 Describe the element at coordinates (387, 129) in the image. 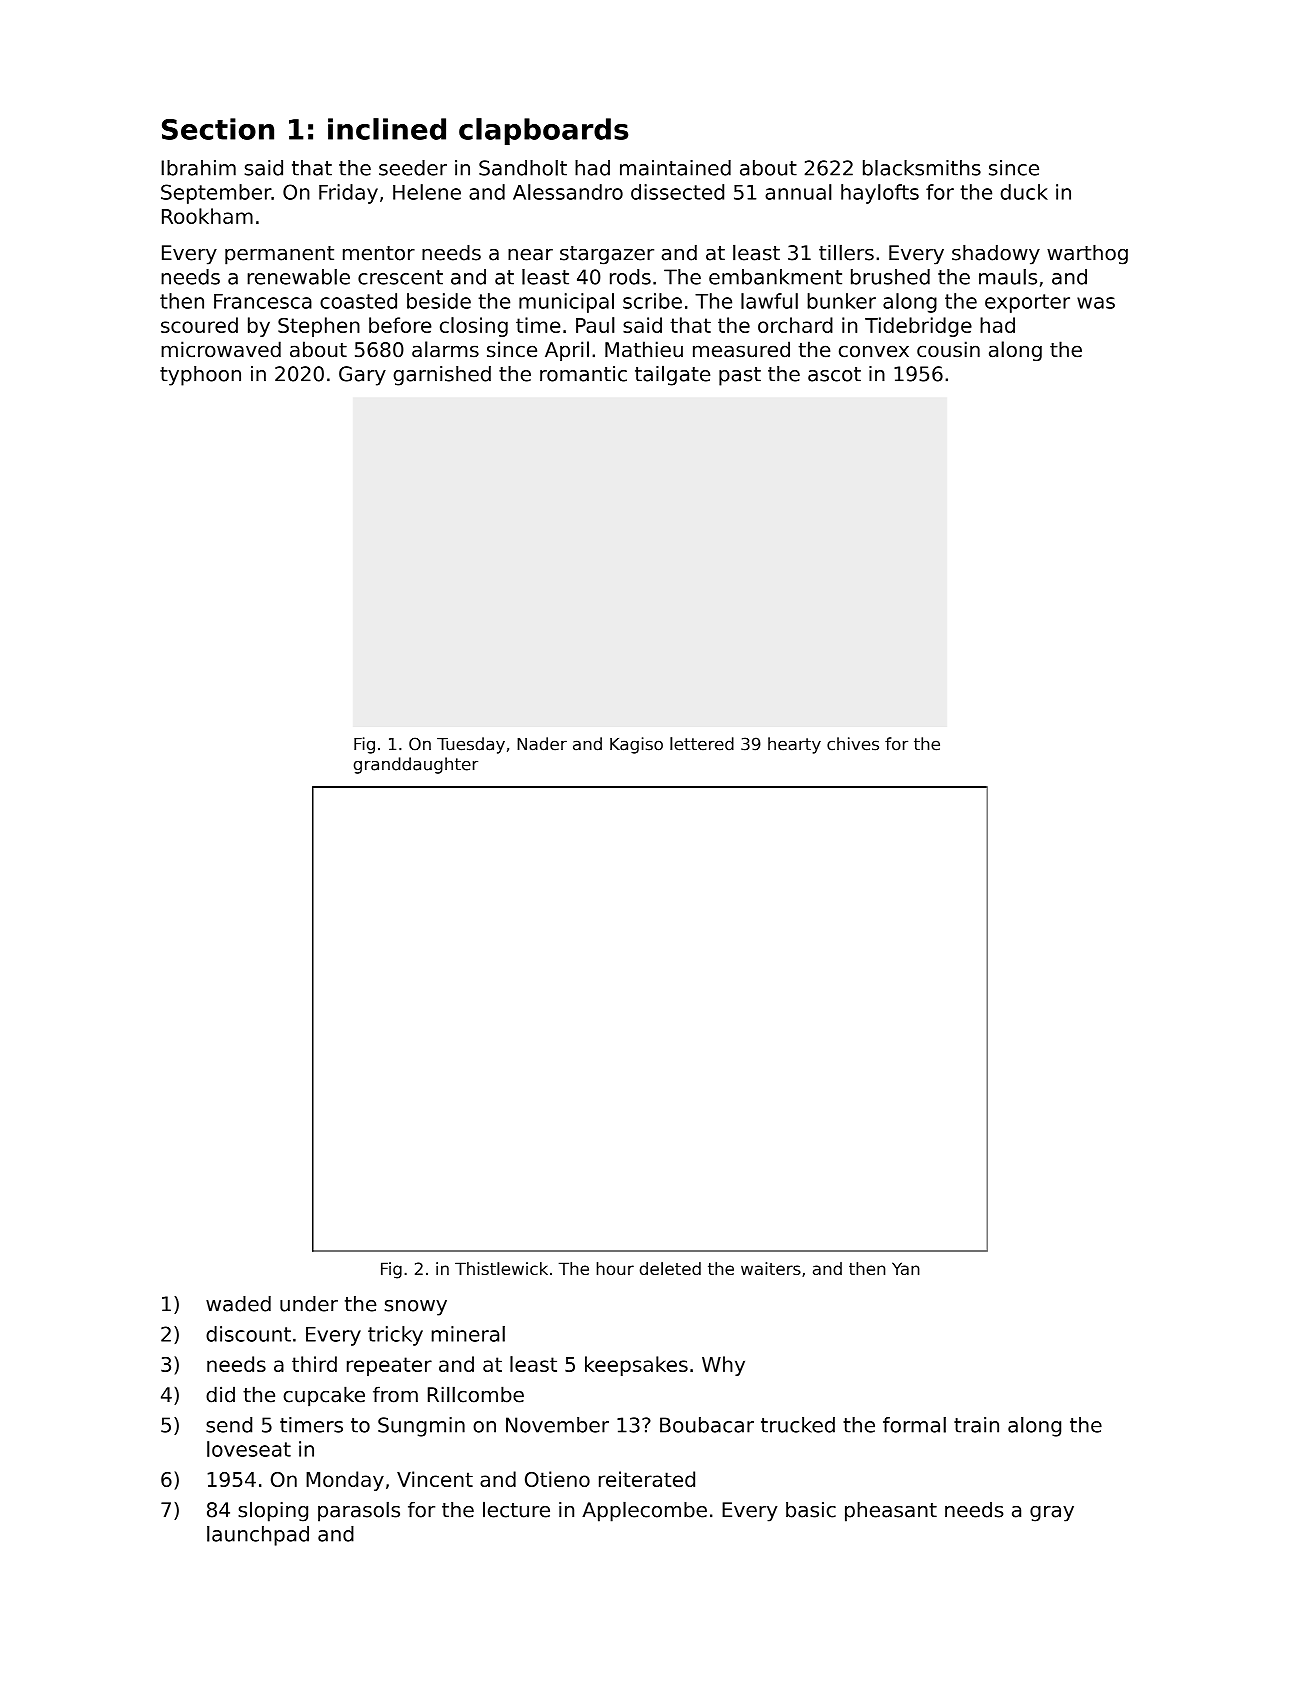

I see `inclined` at that location.
